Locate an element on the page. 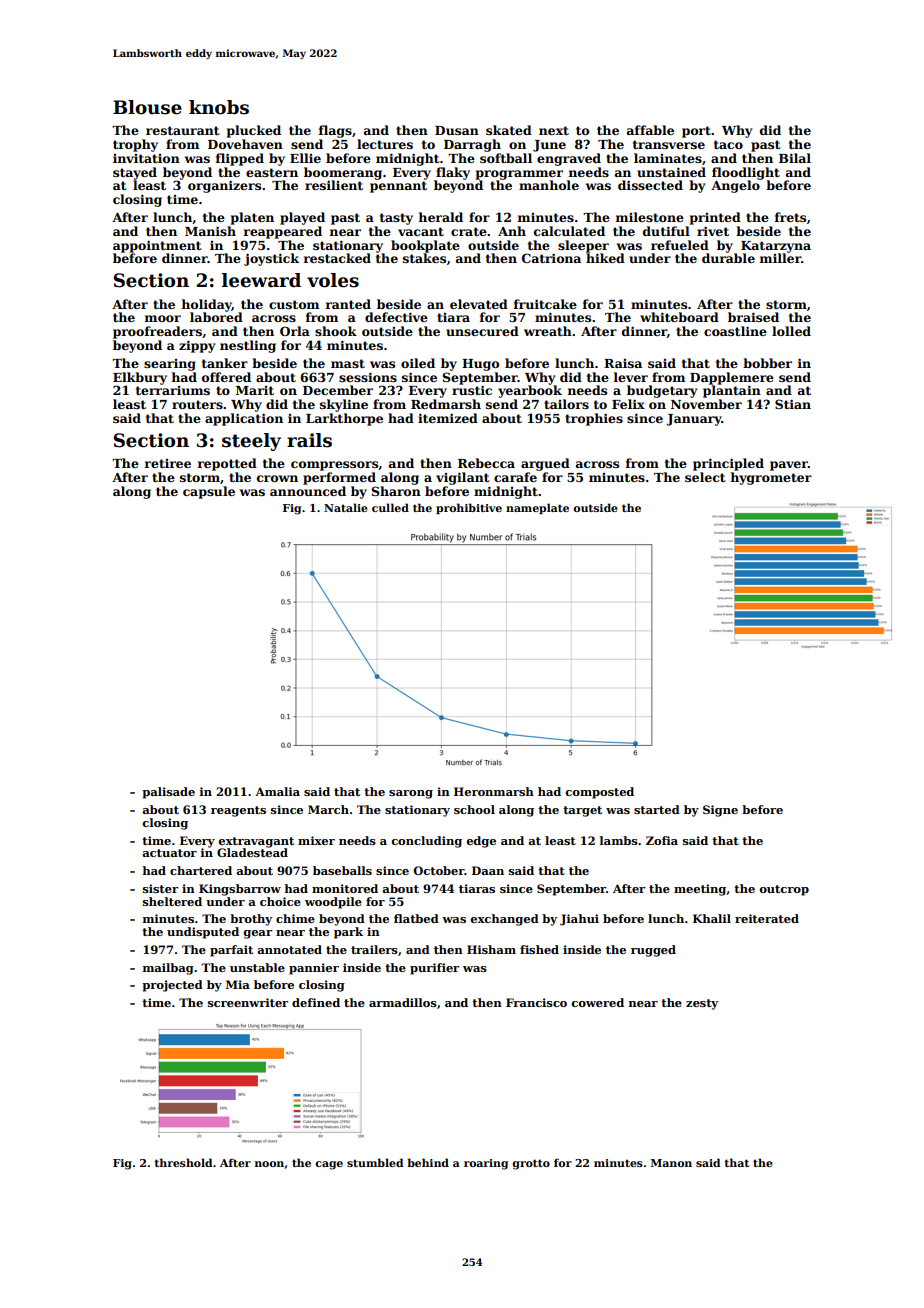 Image resolution: width=924 pixels, height=1308 pixels. zesty is located at coordinates (702, 1004).
